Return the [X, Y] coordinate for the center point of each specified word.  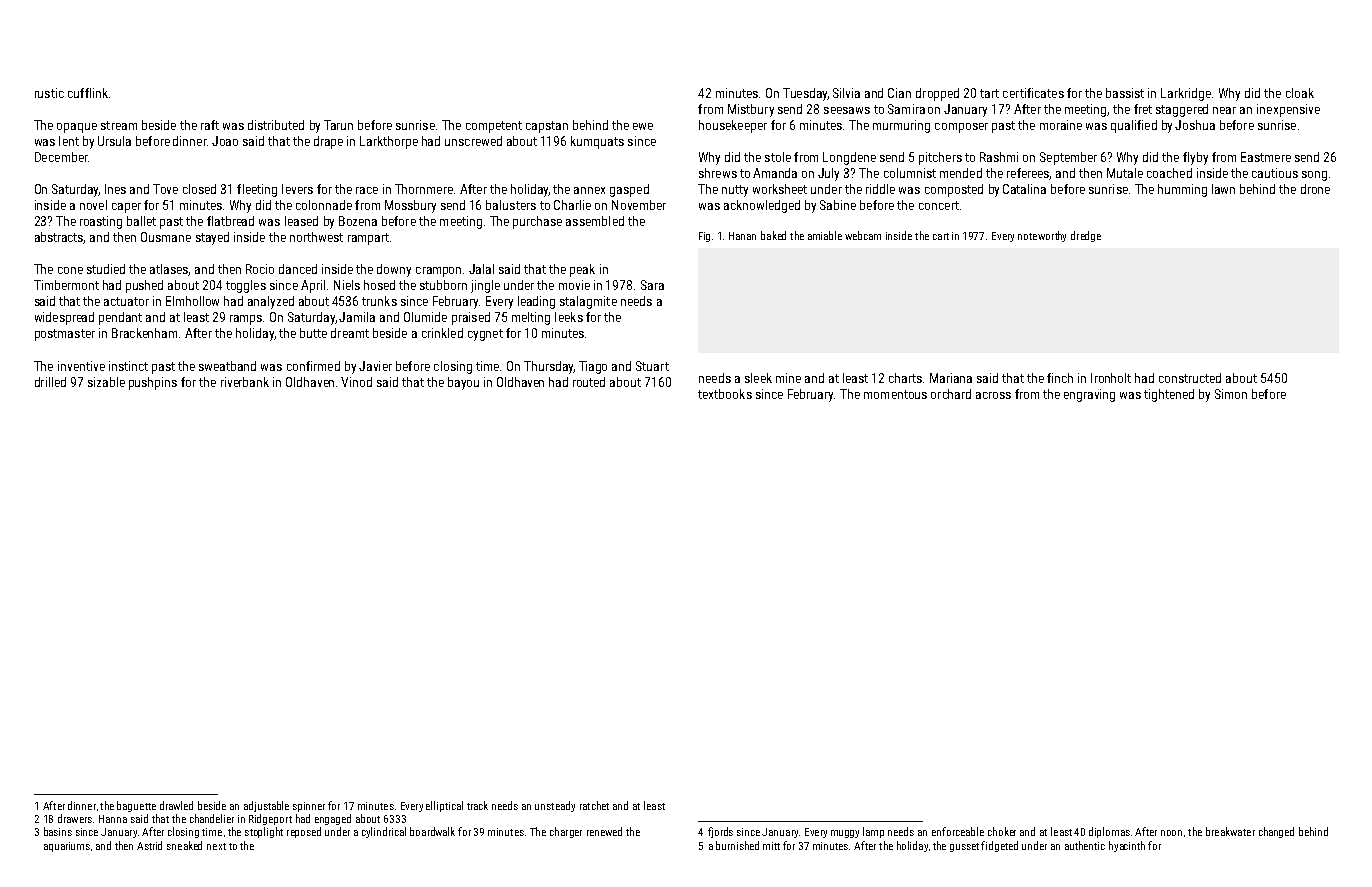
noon [1171, 833]
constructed [1190, 378]
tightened [1169, 395]
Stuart [652, 366]
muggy [845, 834]
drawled [176, 805]
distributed [276, 125]
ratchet [594, 805]
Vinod [356, 382]
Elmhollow [192, 301]
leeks [569, 317]
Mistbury [751, 110]
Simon [1231, 394]
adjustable [266, 806]
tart [989, 93]
